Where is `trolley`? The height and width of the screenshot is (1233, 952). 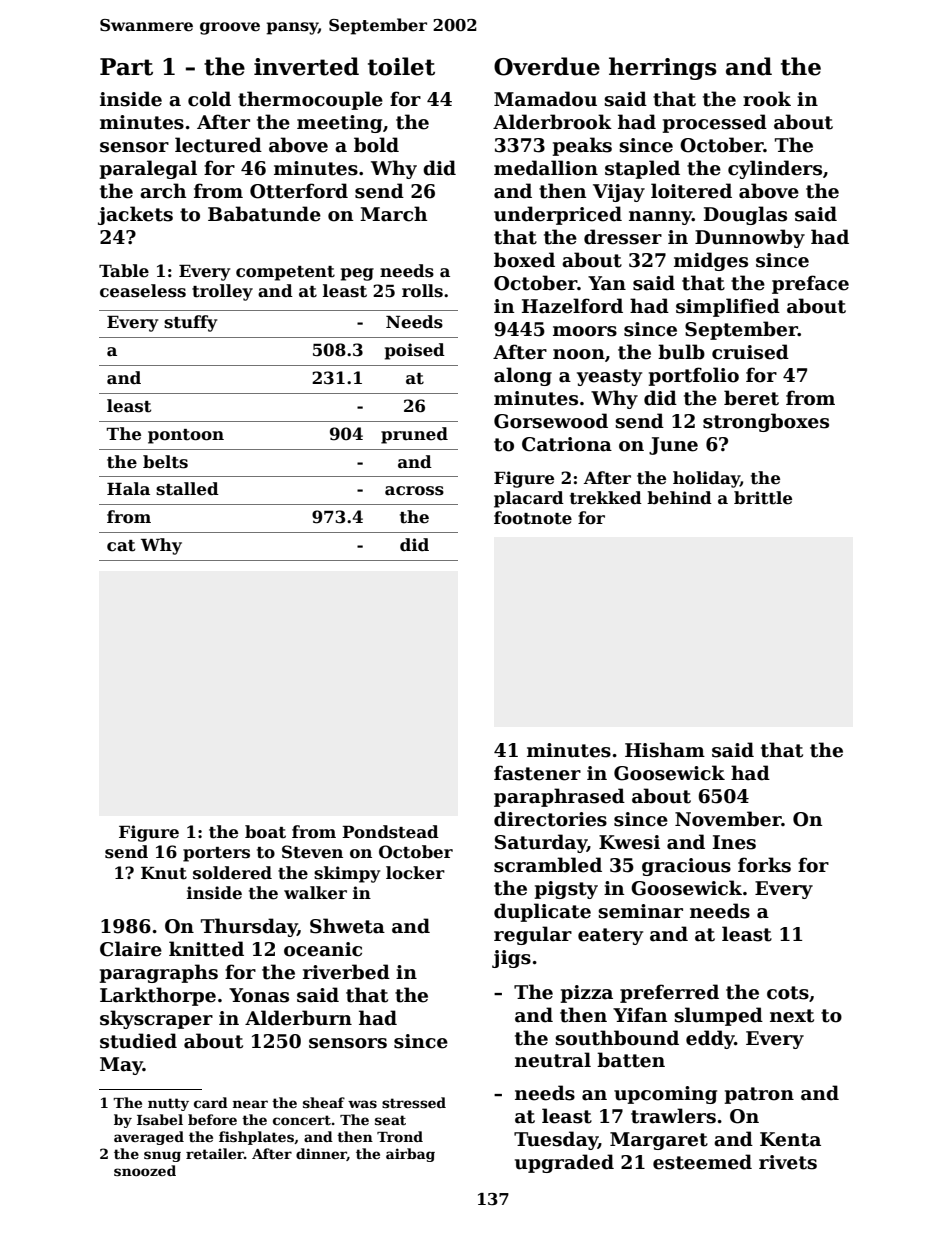
trolley is located at coordinates (222, 292).
